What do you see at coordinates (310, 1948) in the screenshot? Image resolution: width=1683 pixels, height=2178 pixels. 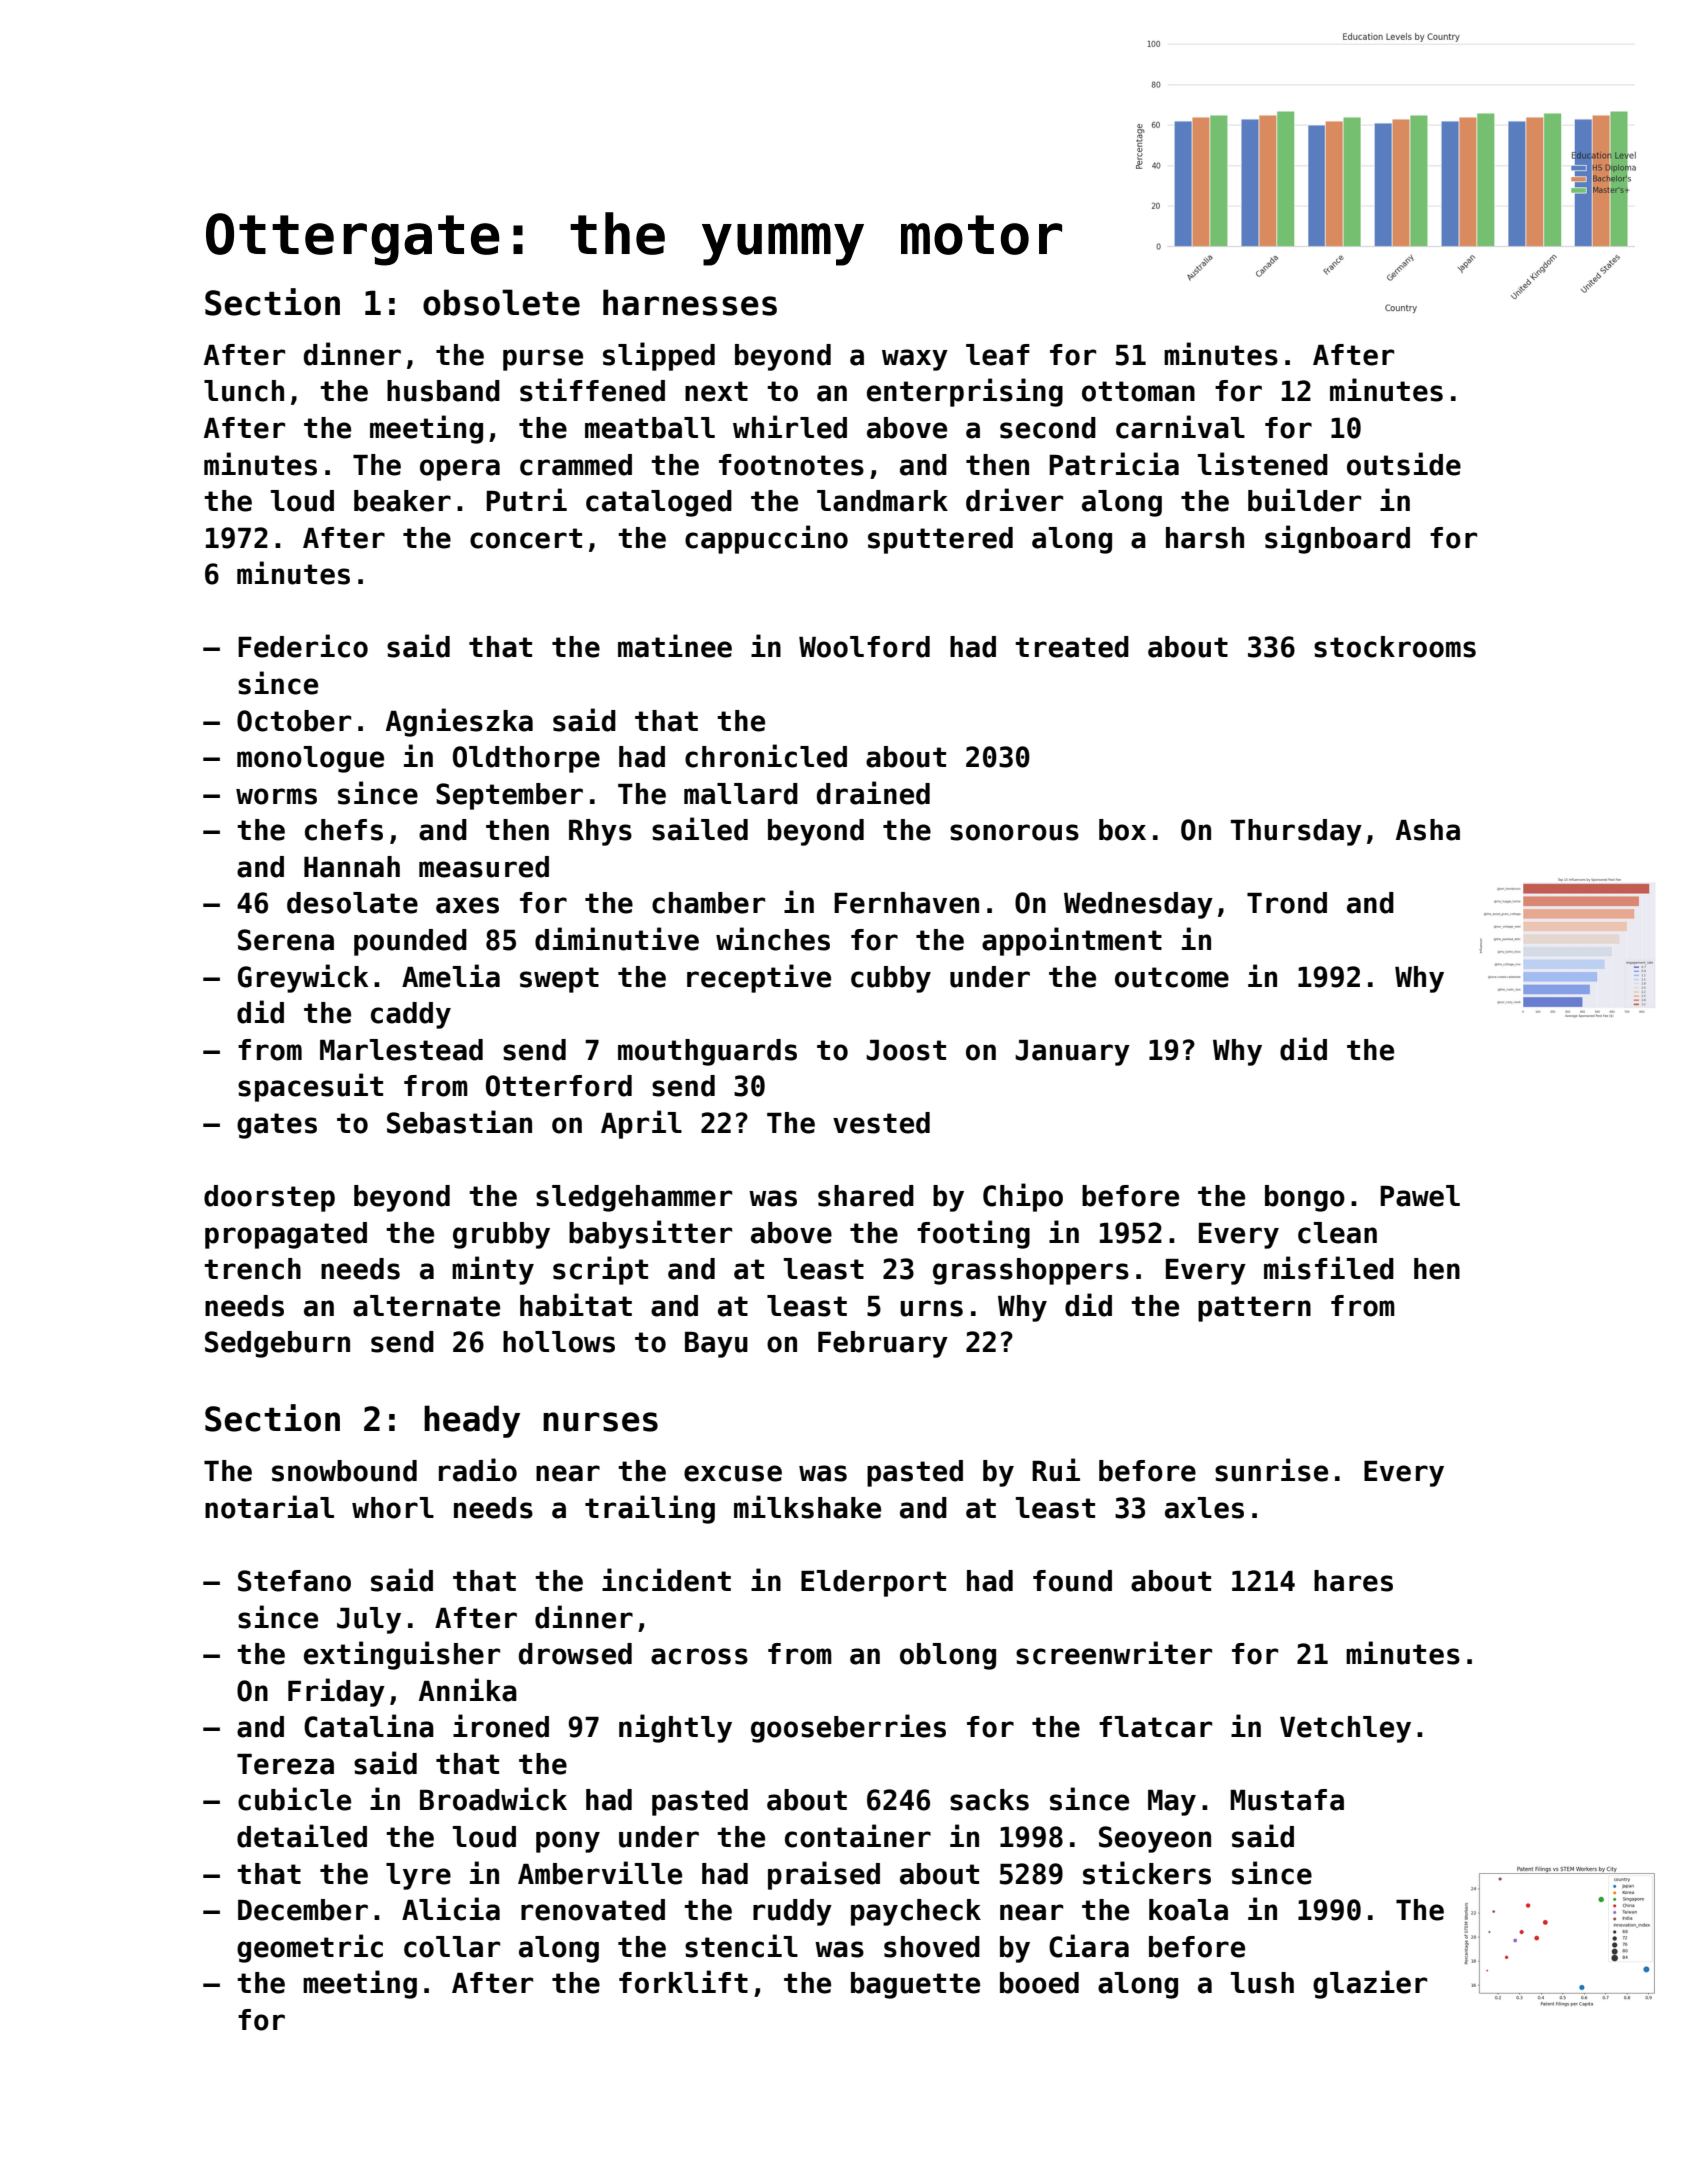 I see `geometric` at bounding box center [310, 1948].
